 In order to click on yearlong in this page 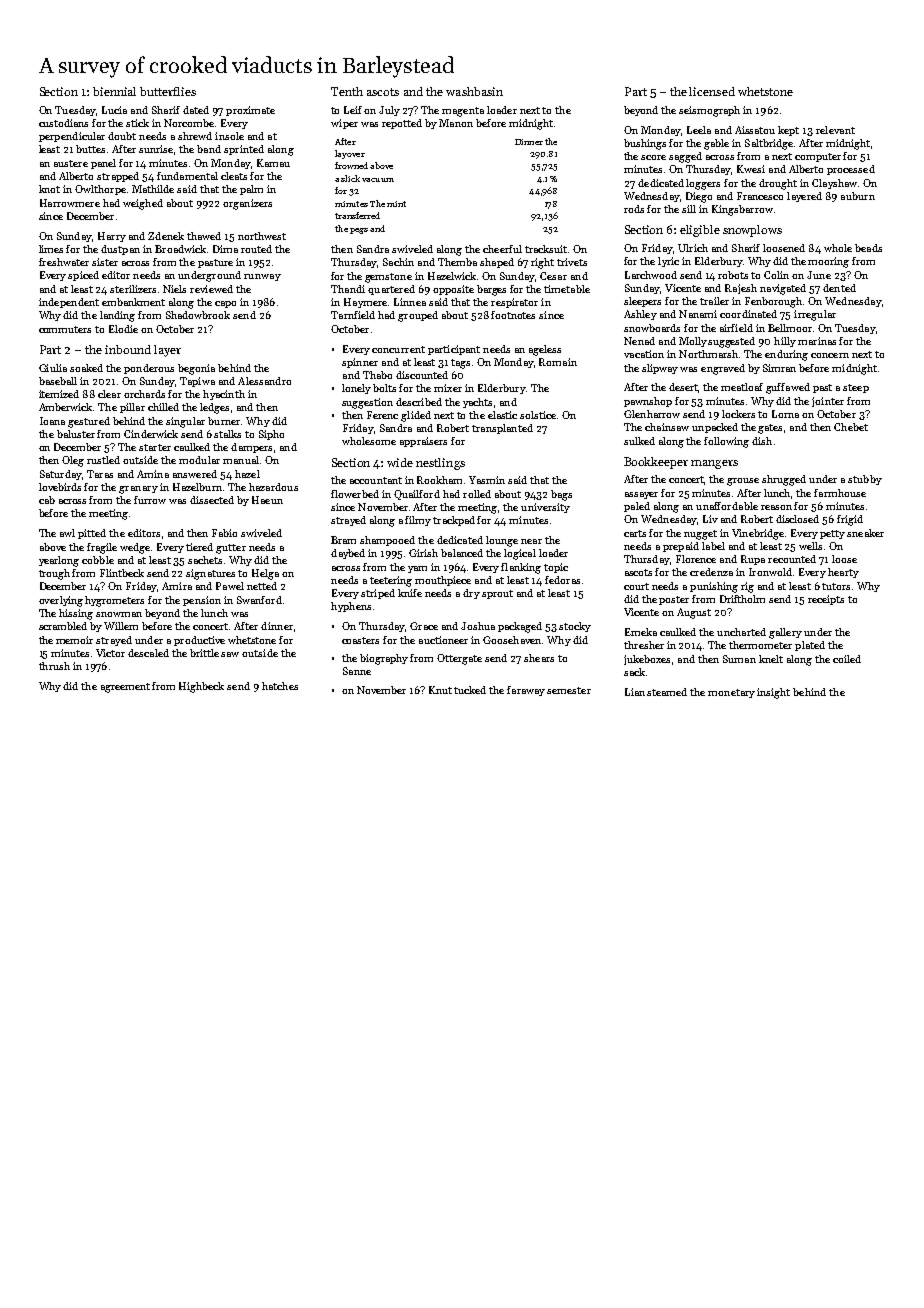, I will do `click(59, 561)`.
